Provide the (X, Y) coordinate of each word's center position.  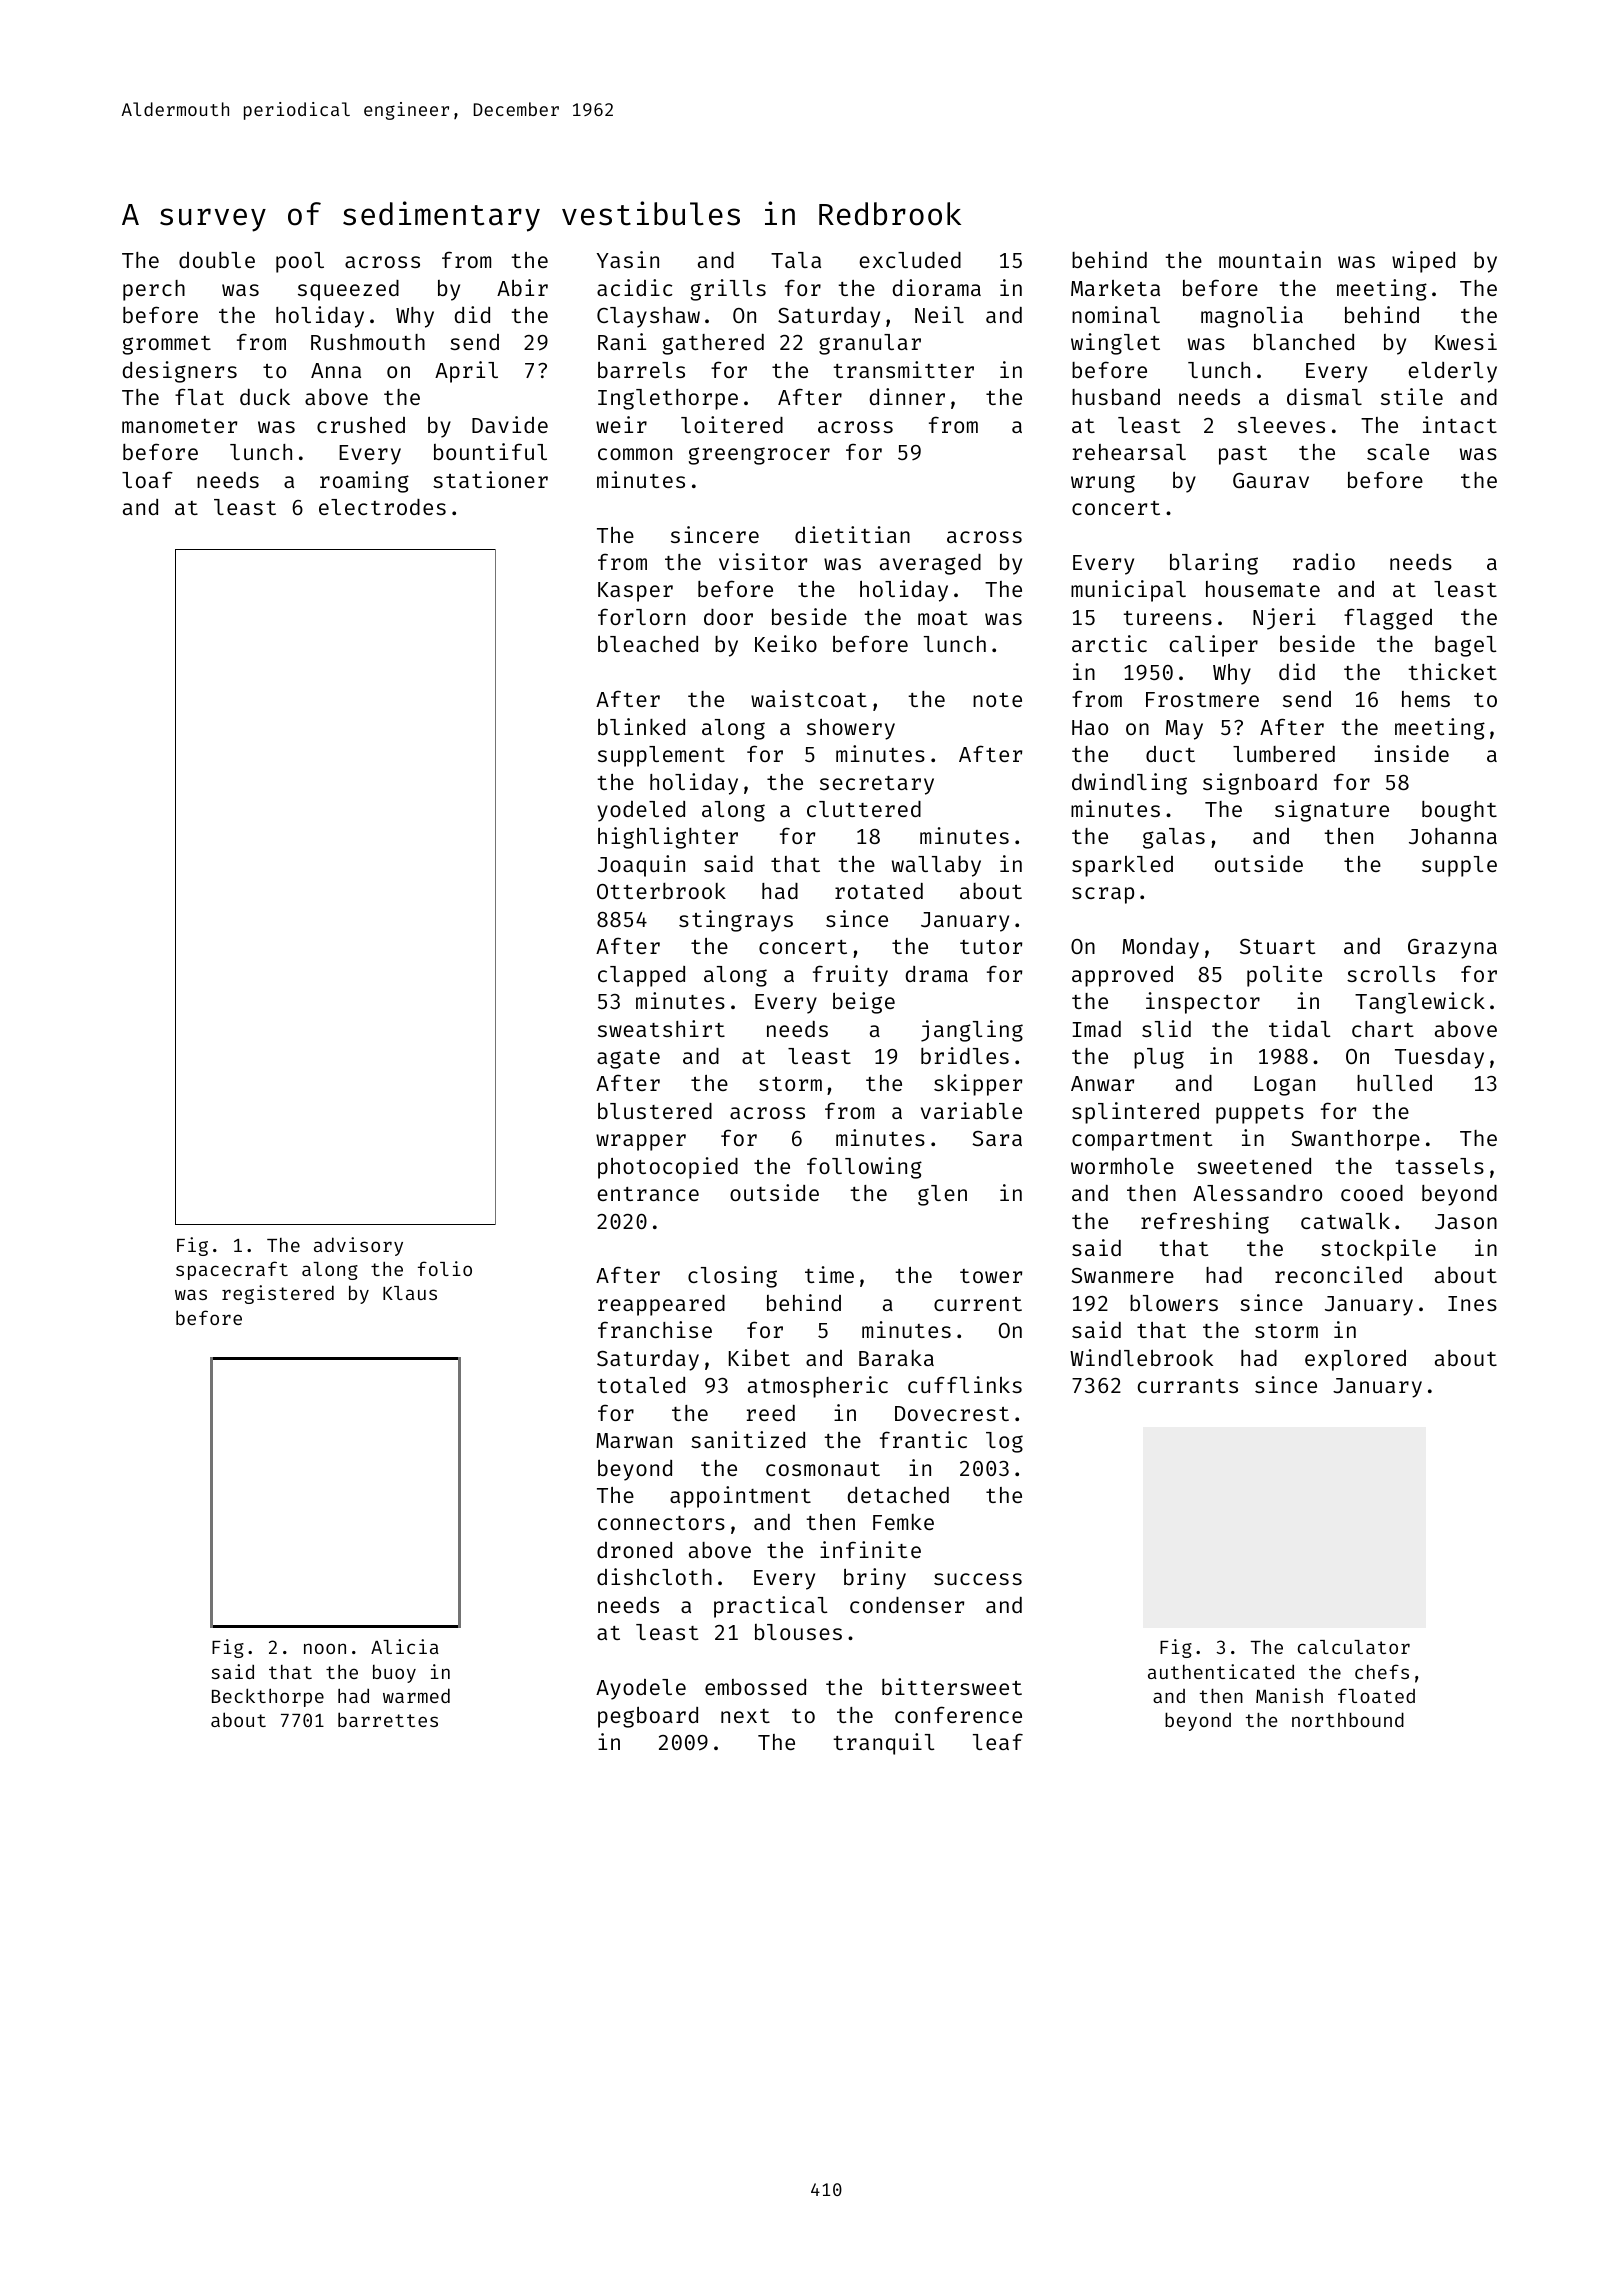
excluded (910, 260)
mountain (1270, 259)
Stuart (1278, 946)
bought (1459, 811)
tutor (991, 947)
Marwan (634, 1440)
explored (1355, 1360)
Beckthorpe (268, 1697)
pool (300, 262)
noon (325, 1648)
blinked (641, 726)
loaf (147, 479)
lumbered (1284, 754)
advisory (358, 1246)
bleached (648, 643)
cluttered (864, 809)
